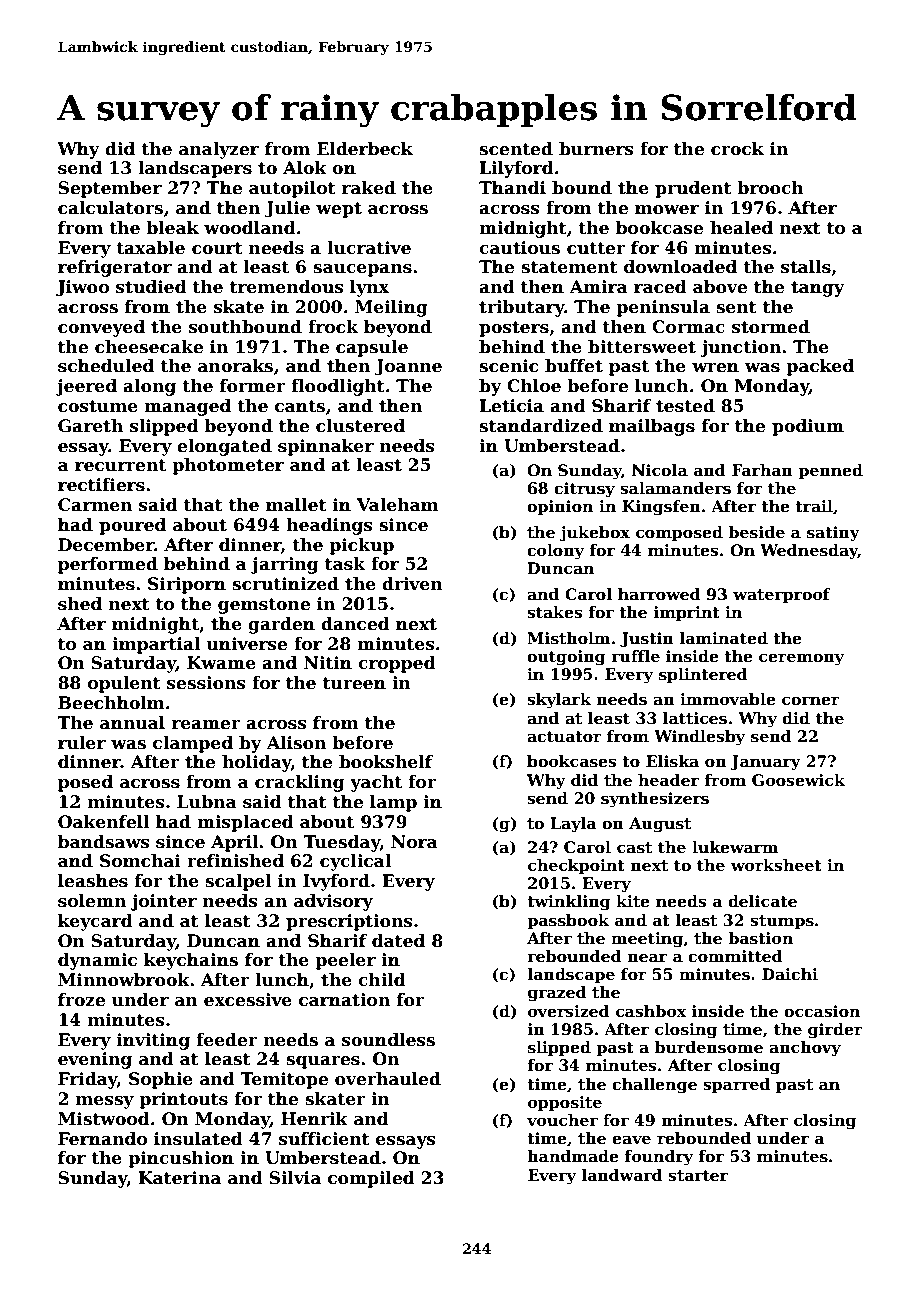 This document has width=924, height=1311. What do you see at coordinates (809, 552) in the document?
I see `Wednesday` at bounding box center [809, 552].
